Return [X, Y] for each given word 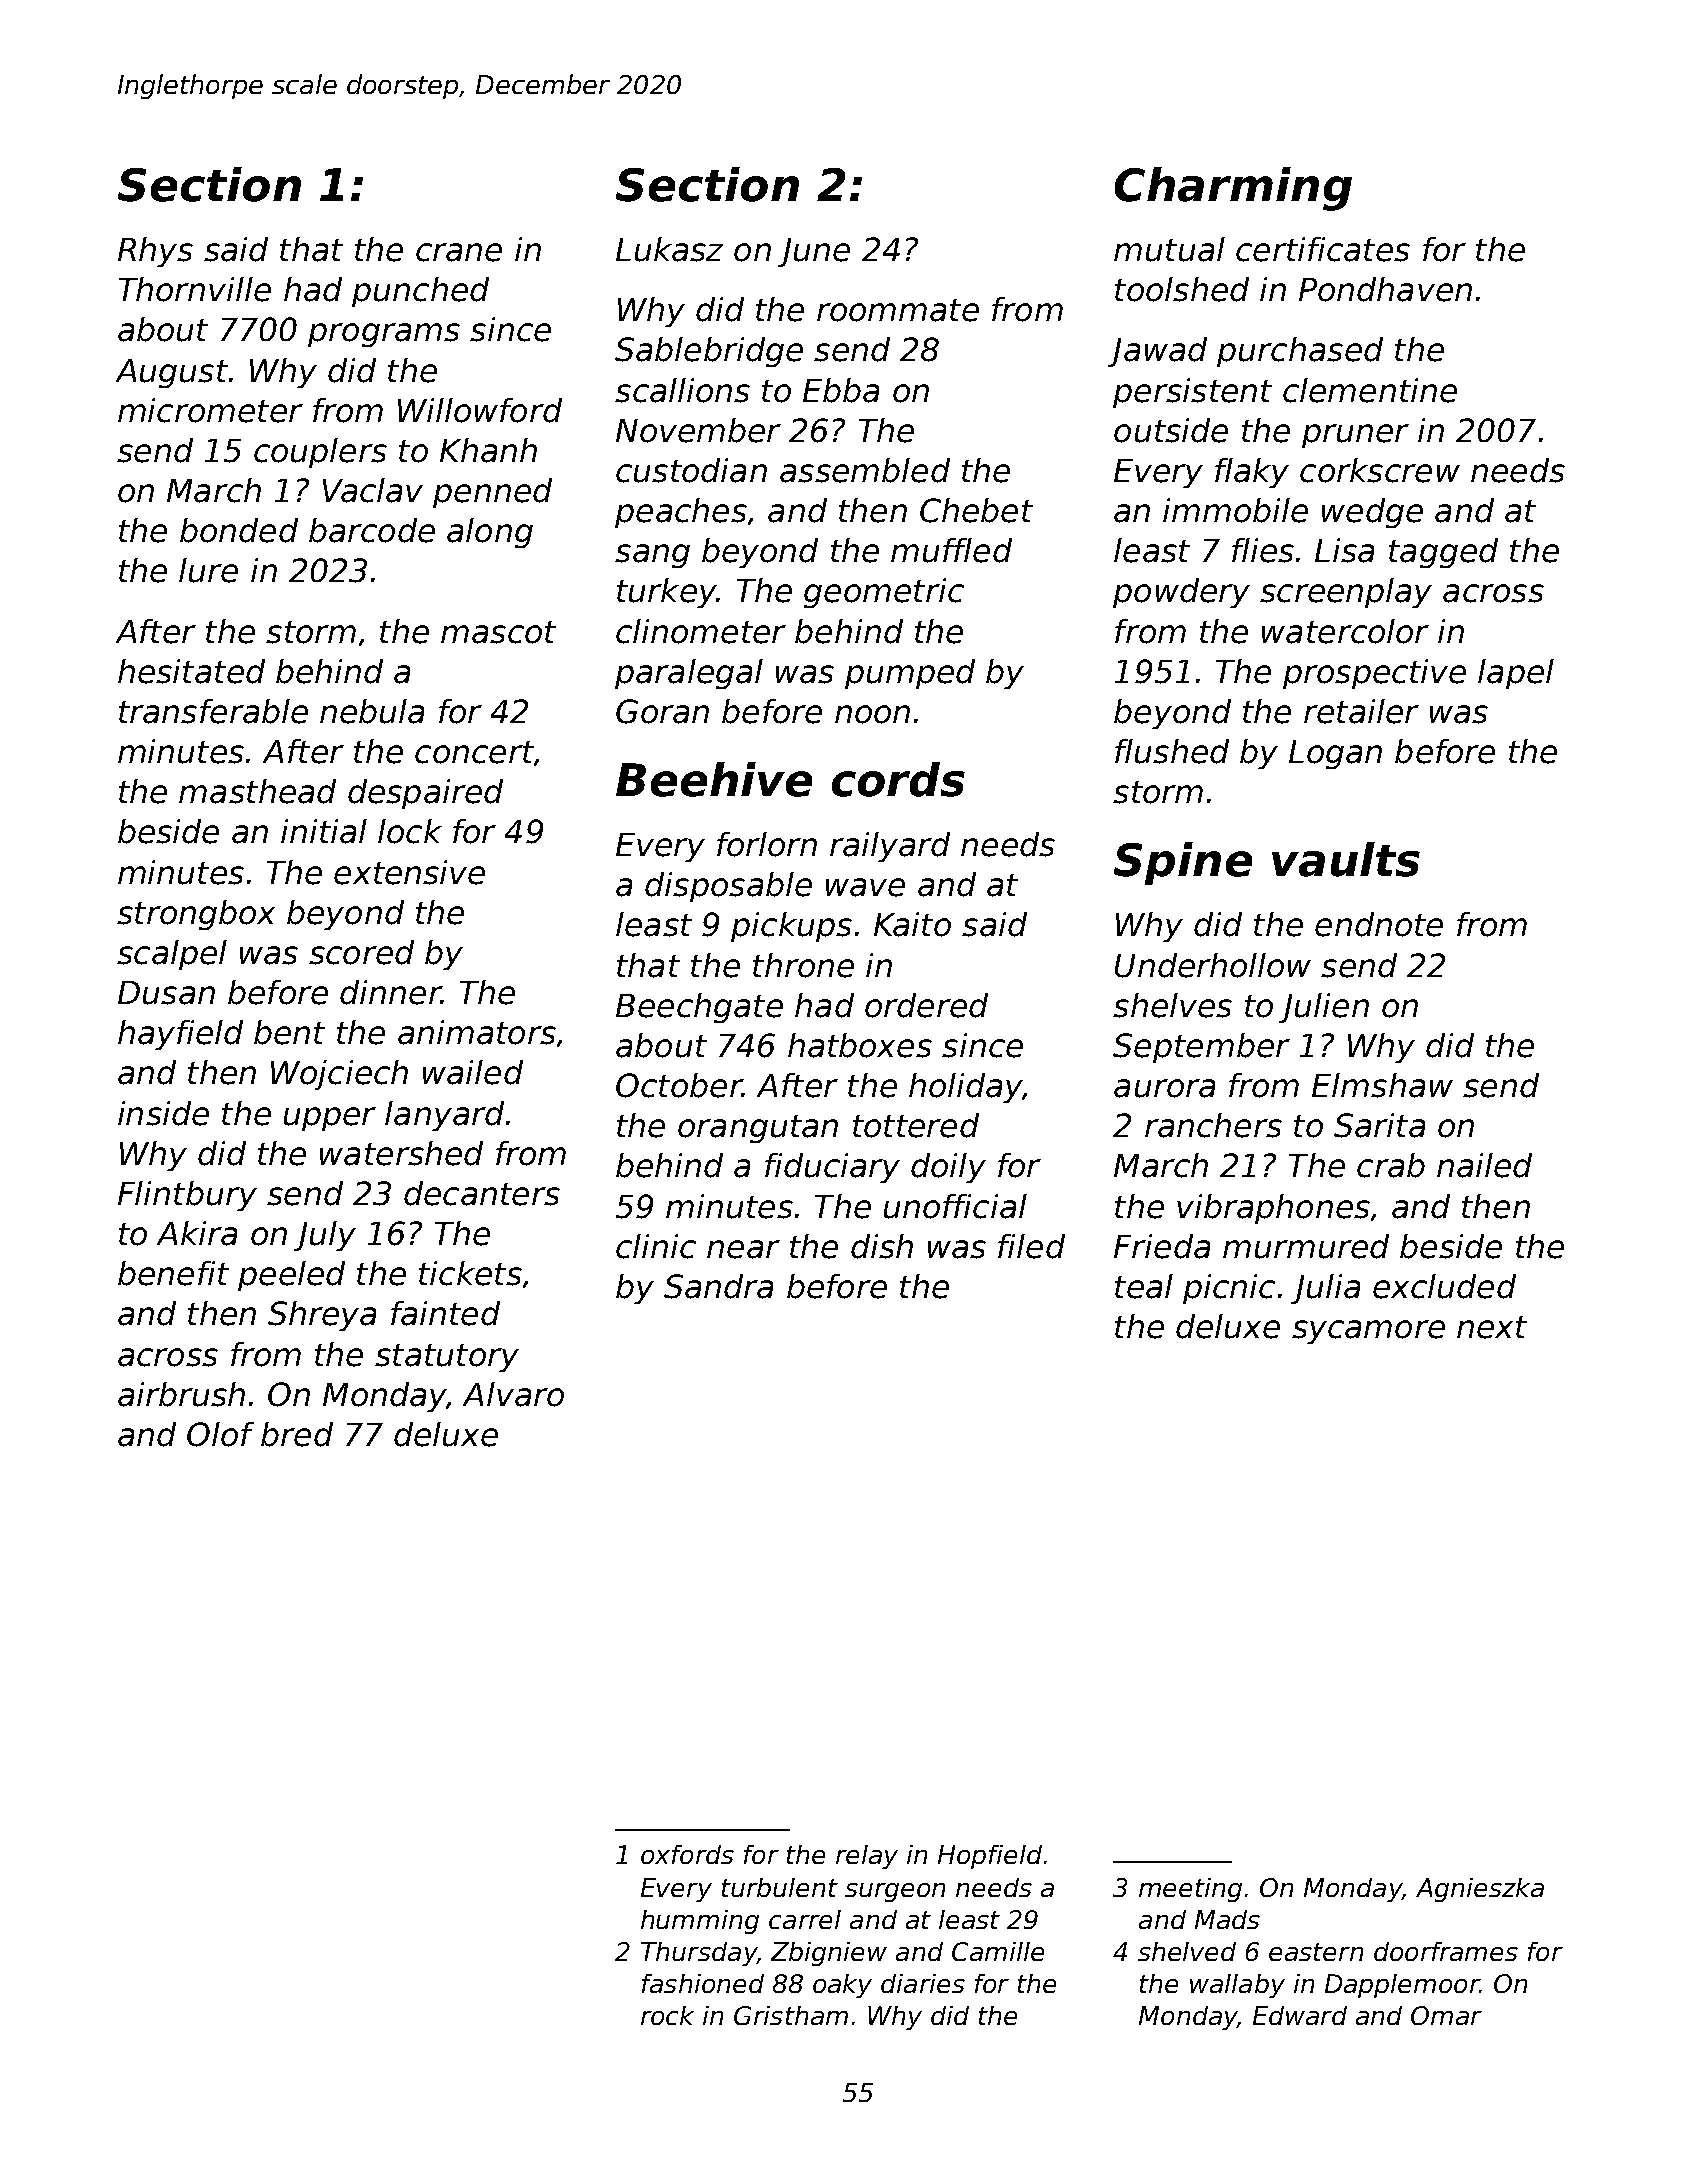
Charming [1233, 189]
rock [667, 2015]
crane [459, 252]
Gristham [791, 2015]
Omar [1446, 2015]
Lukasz [669, 249]
